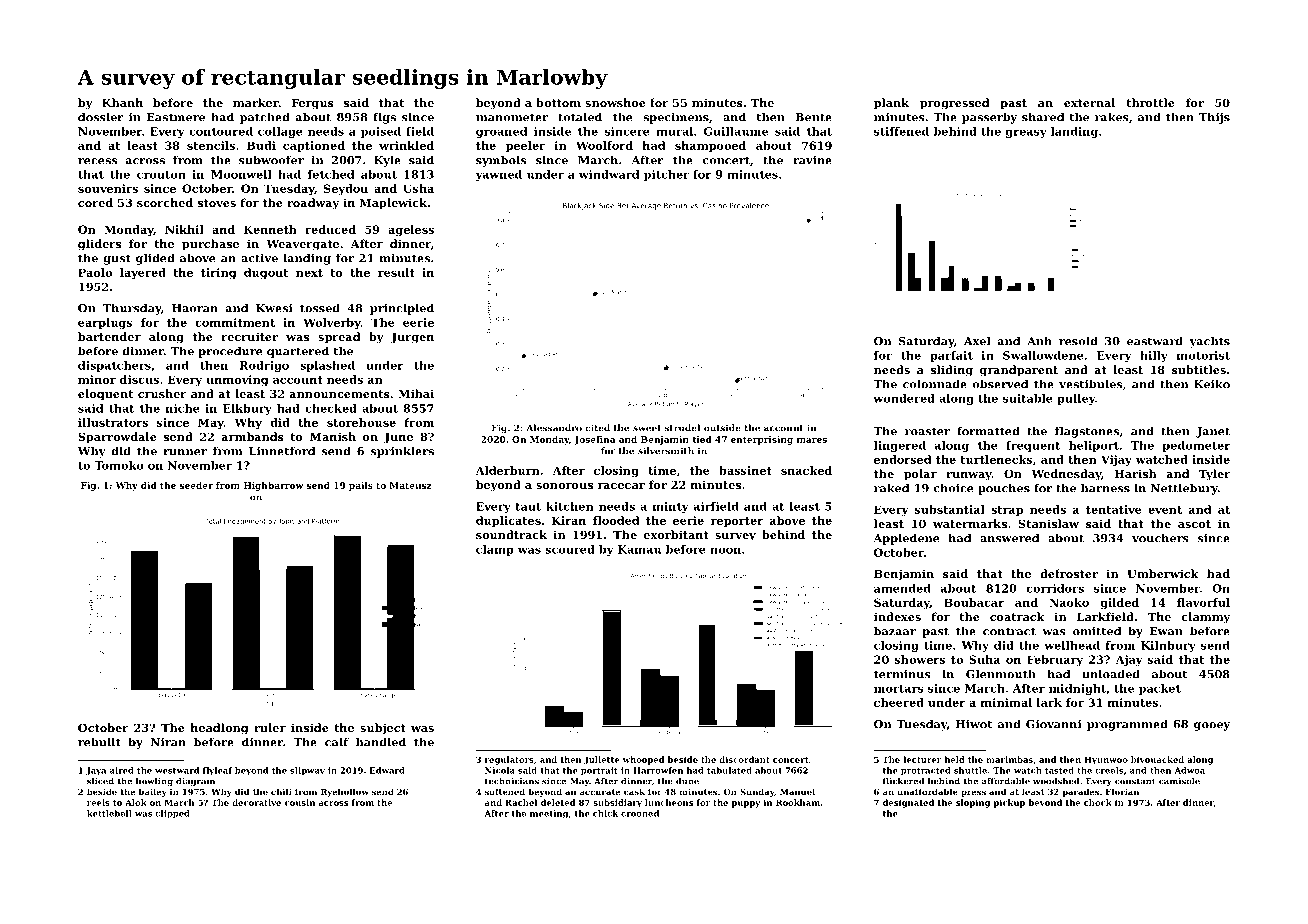  Describe the element at coordinates (1026, 133) in the image. I see `greasy` at that location.
